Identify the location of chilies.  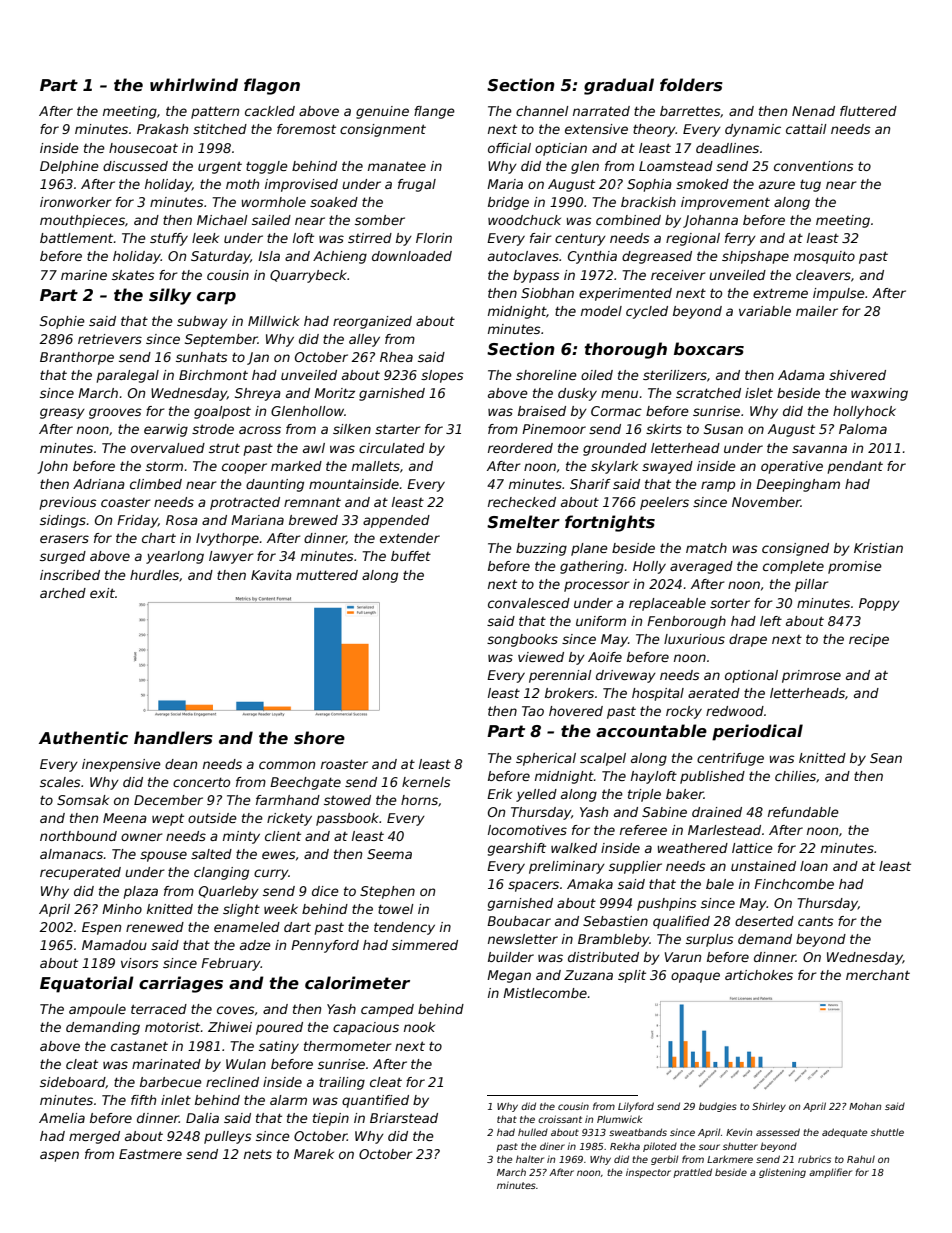
(795, 776).
